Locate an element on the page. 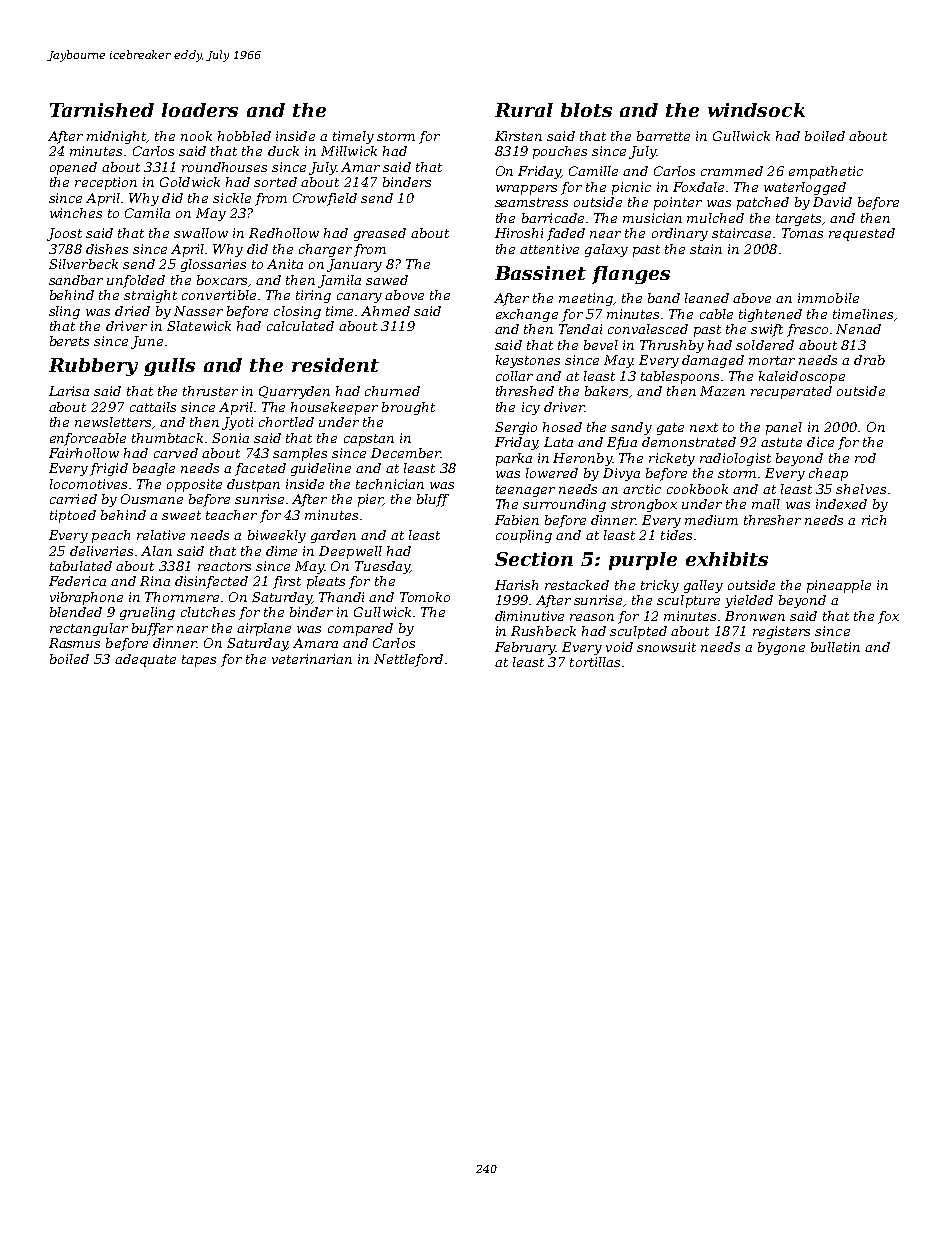  next is located at coordinates (704, 427).
